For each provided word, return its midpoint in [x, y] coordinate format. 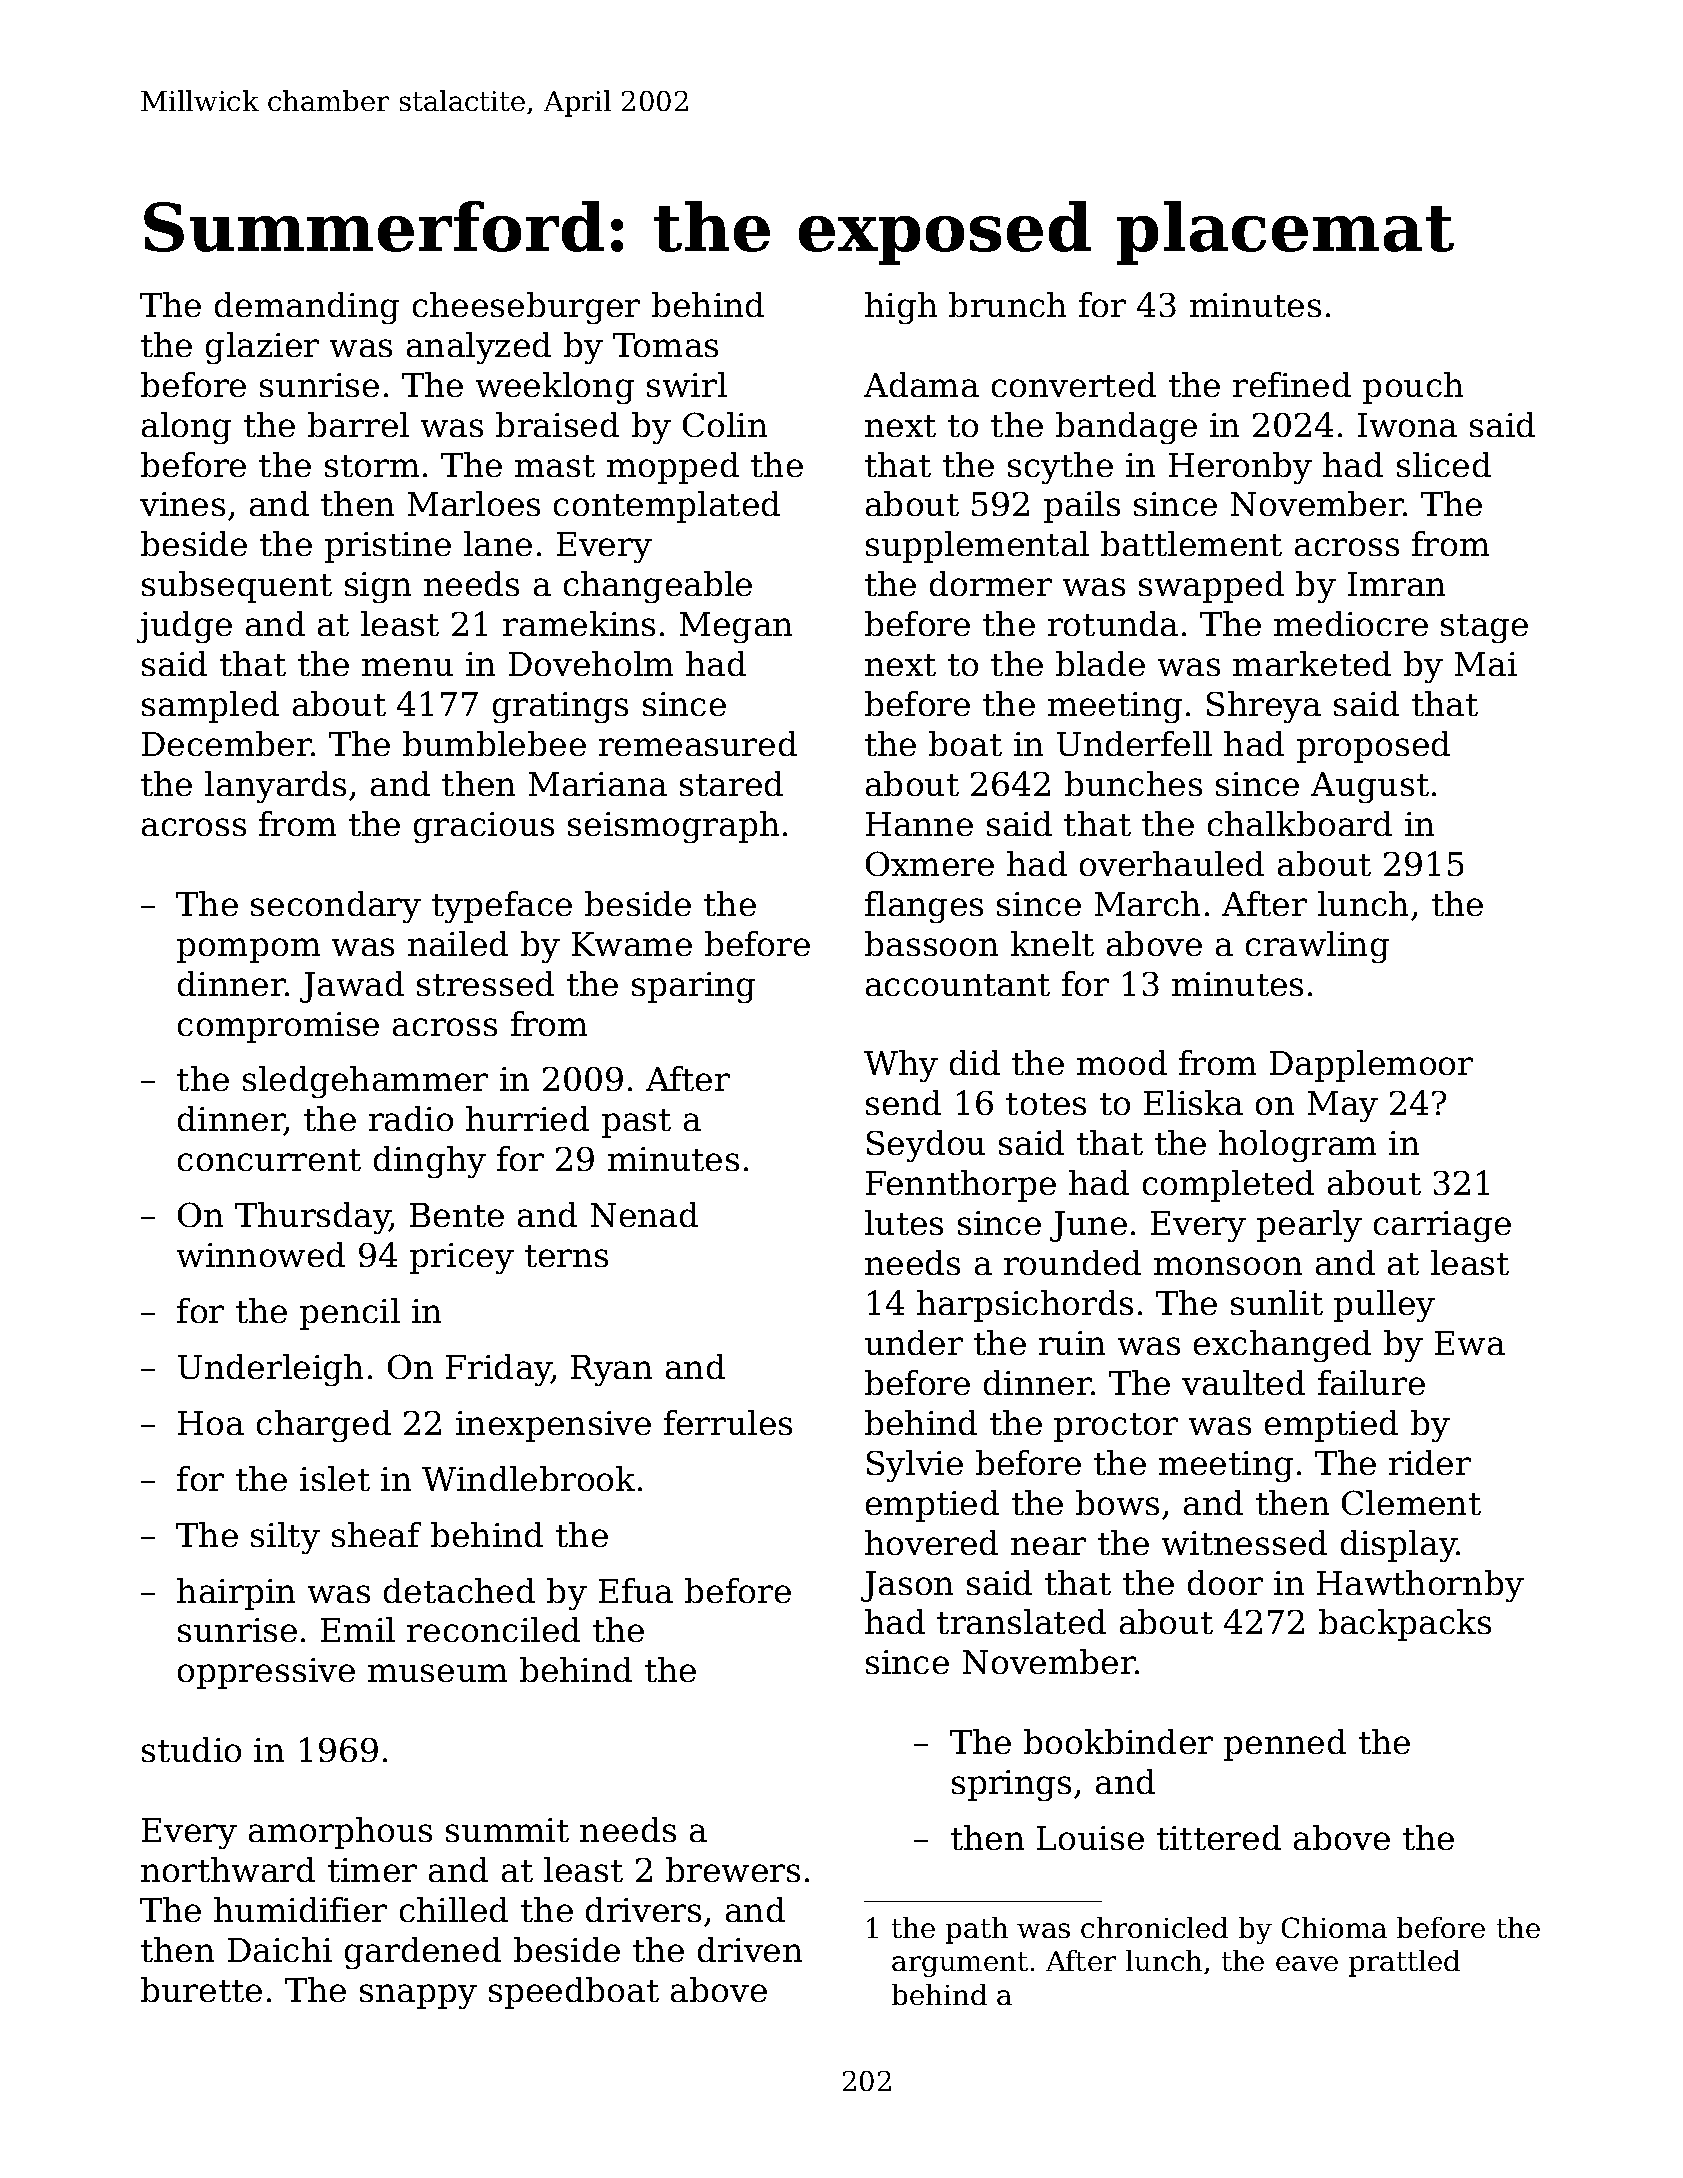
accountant [958, 985]
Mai [1486, 664]
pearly [1309, 1226]
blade [1100, 663]
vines [182, 504]
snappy [418, 1996]
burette [201, 1989]
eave [1307, 1963]
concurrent [269, 1160]
